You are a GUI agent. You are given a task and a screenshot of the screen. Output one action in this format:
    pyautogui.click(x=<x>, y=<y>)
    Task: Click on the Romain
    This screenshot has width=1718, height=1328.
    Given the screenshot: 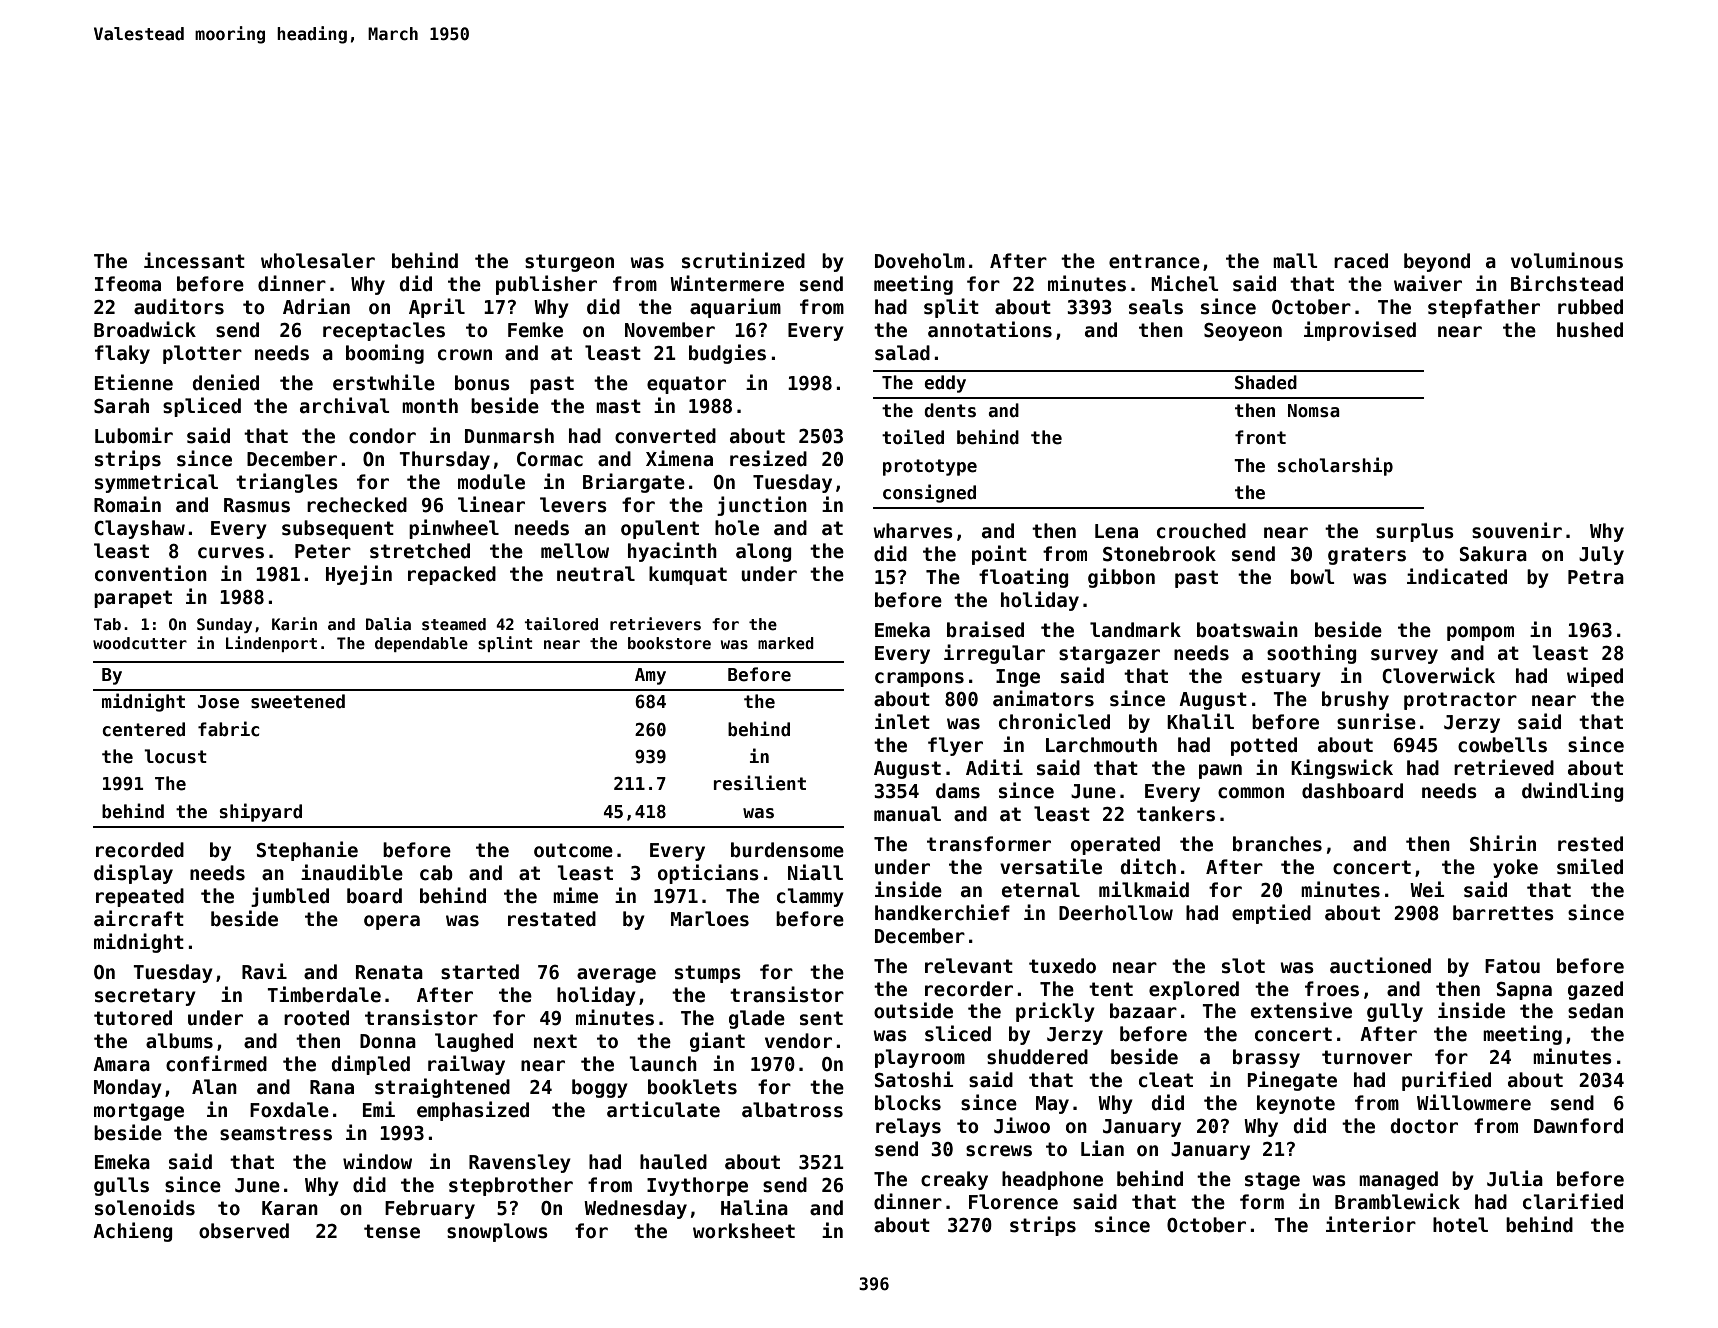 What is the action you would take?
    pyautogui.click(x=127, y=504)
